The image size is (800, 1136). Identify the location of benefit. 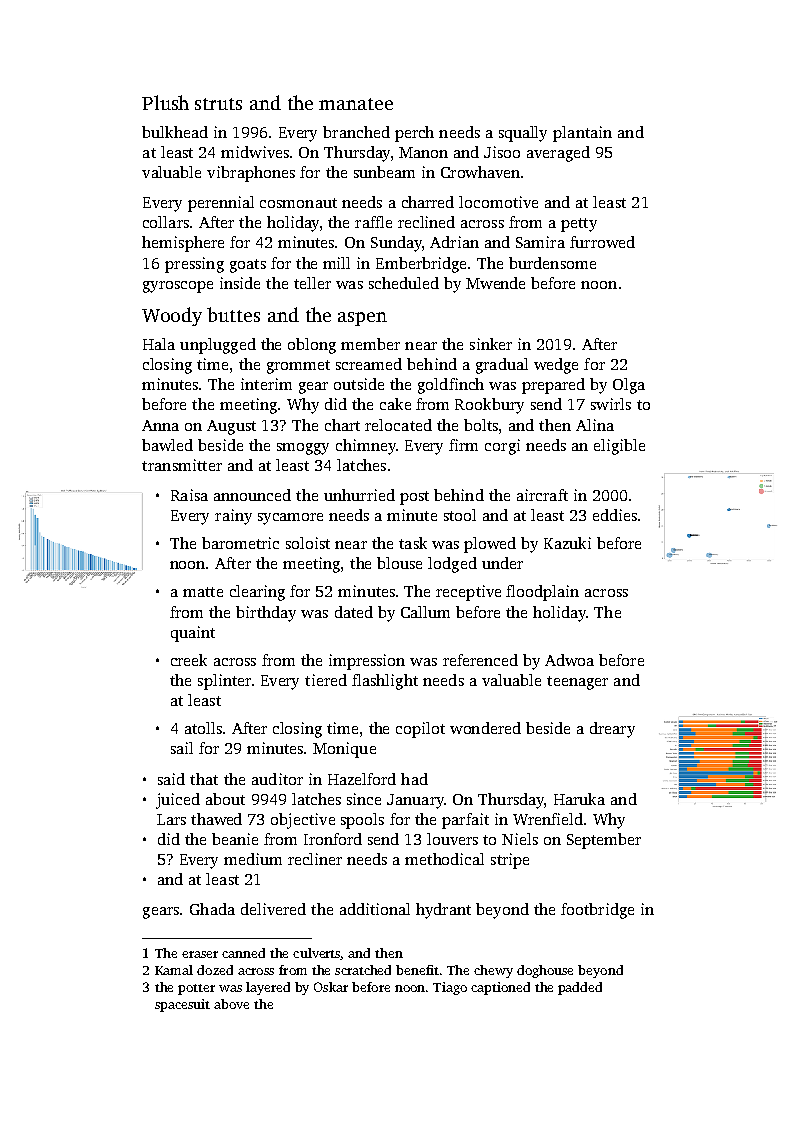
(417, 970).
